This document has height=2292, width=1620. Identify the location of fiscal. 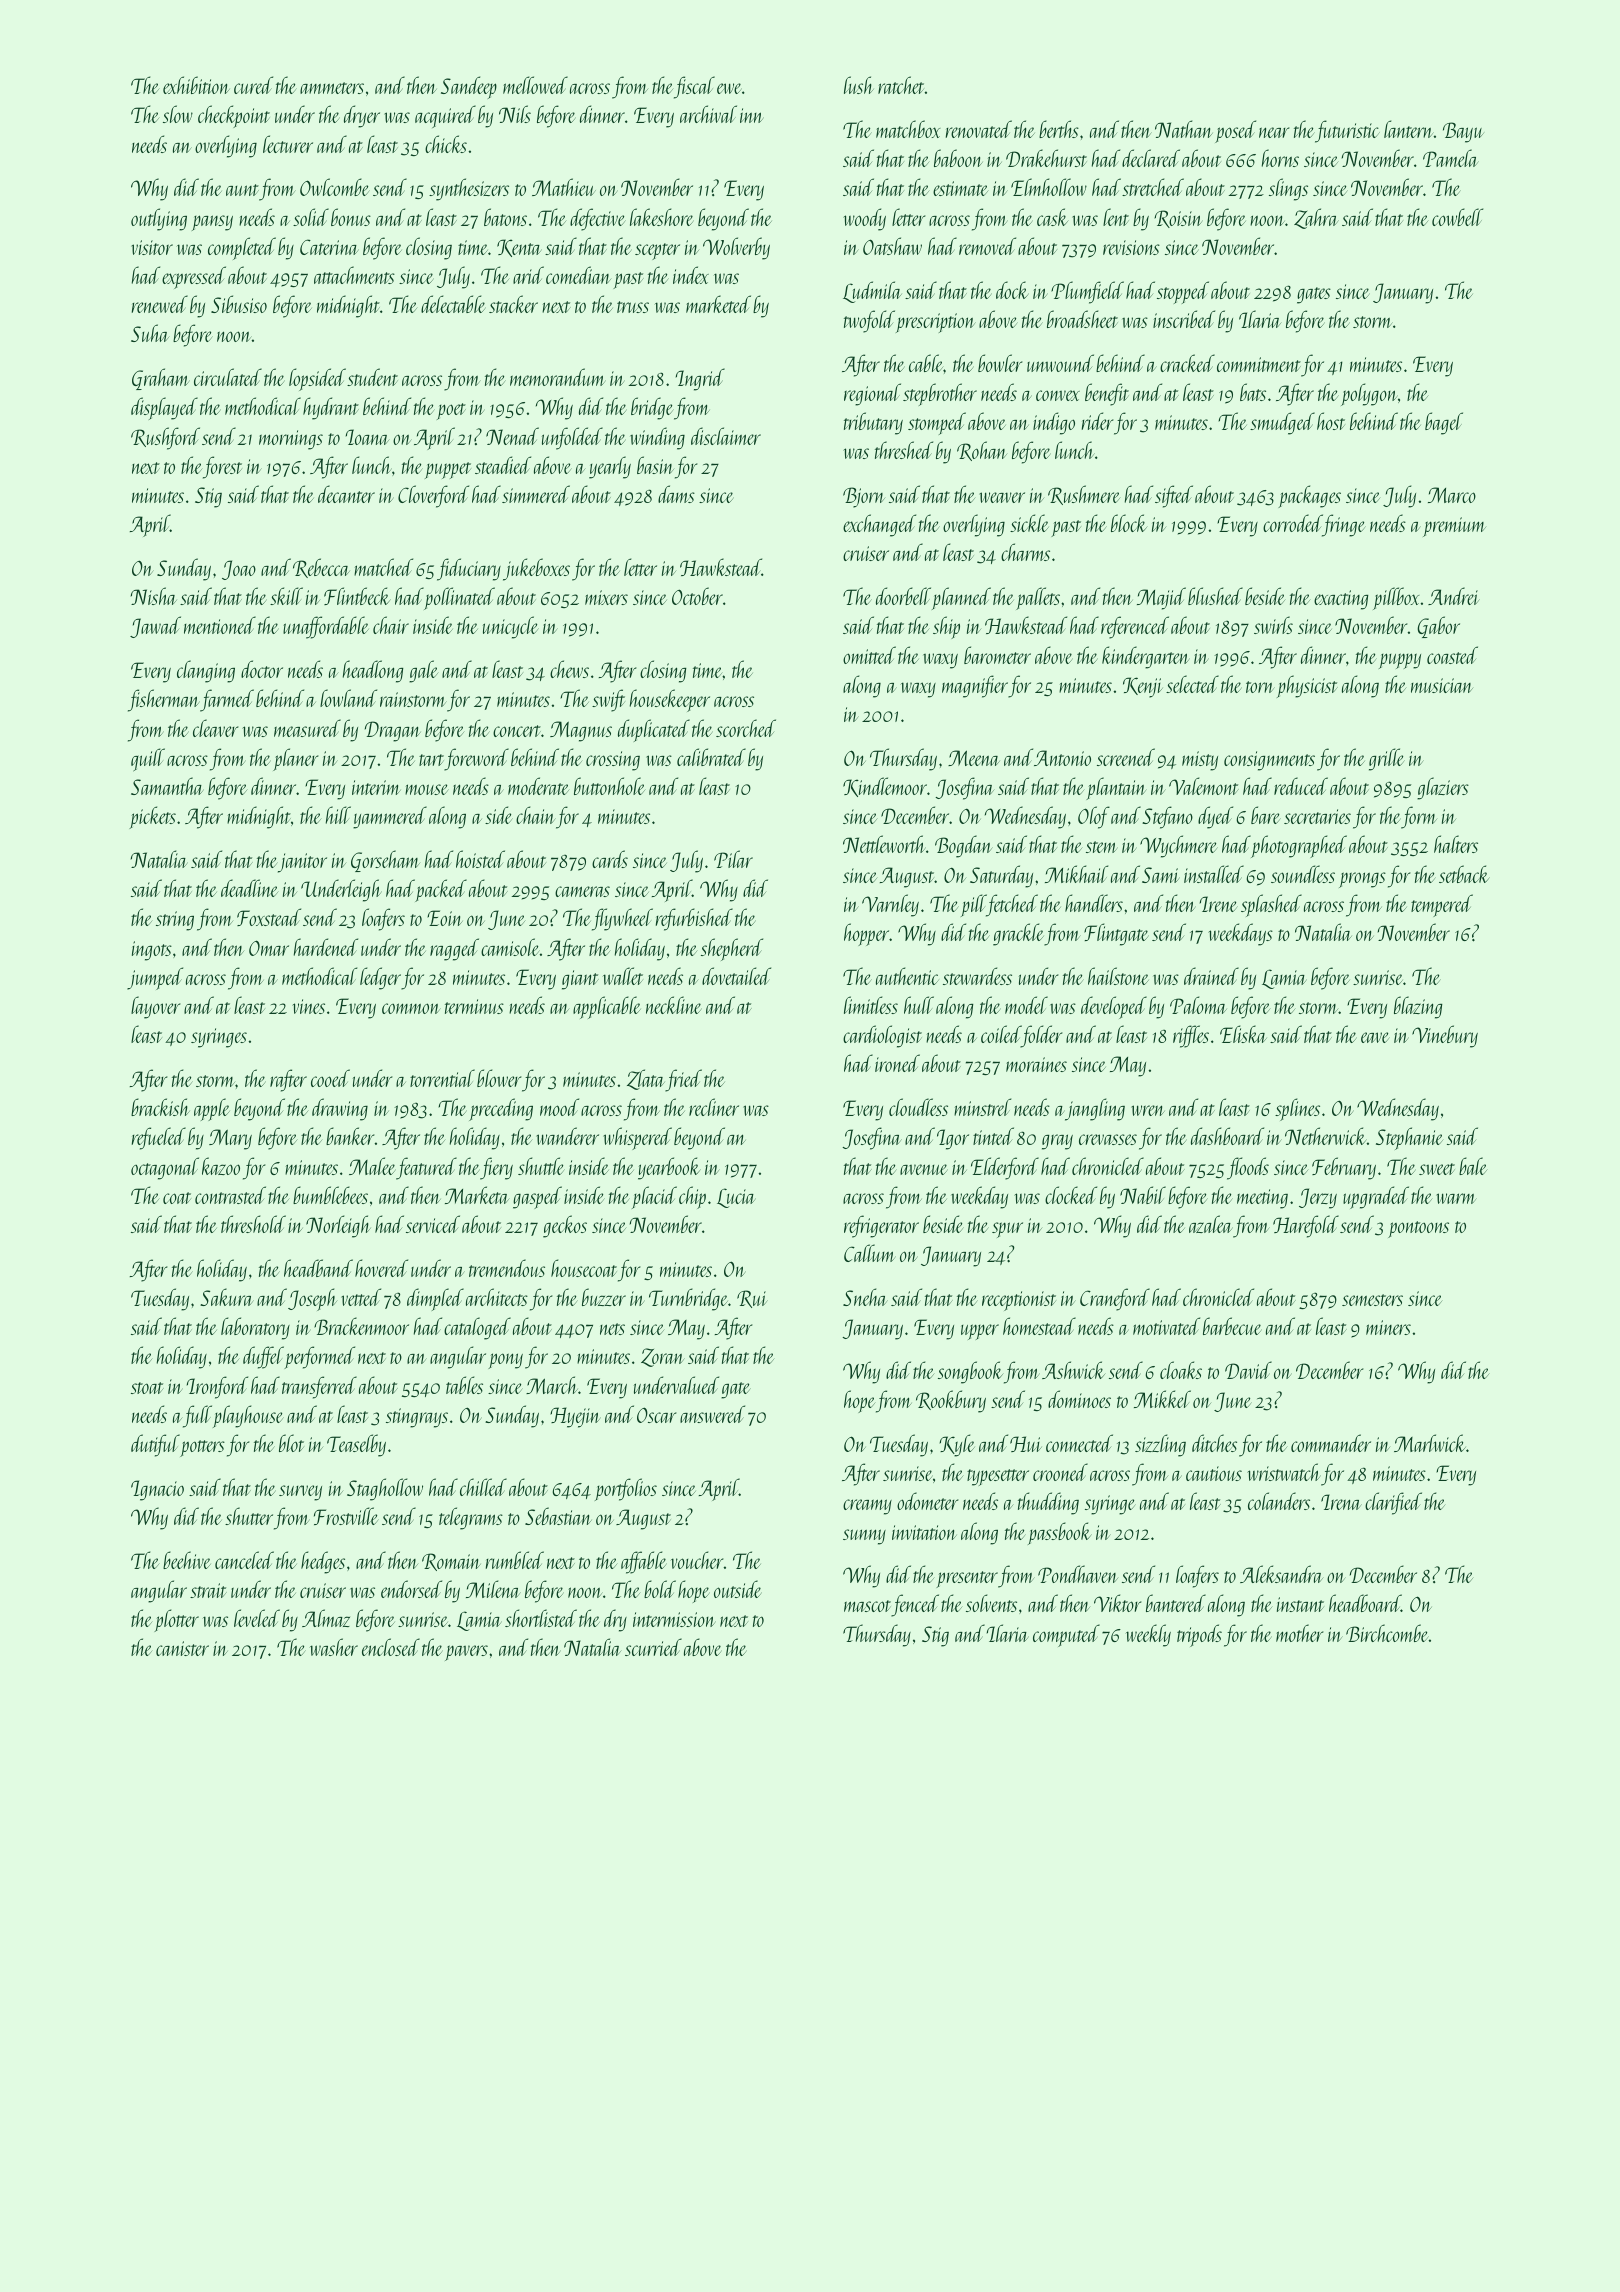
(694, 87).
